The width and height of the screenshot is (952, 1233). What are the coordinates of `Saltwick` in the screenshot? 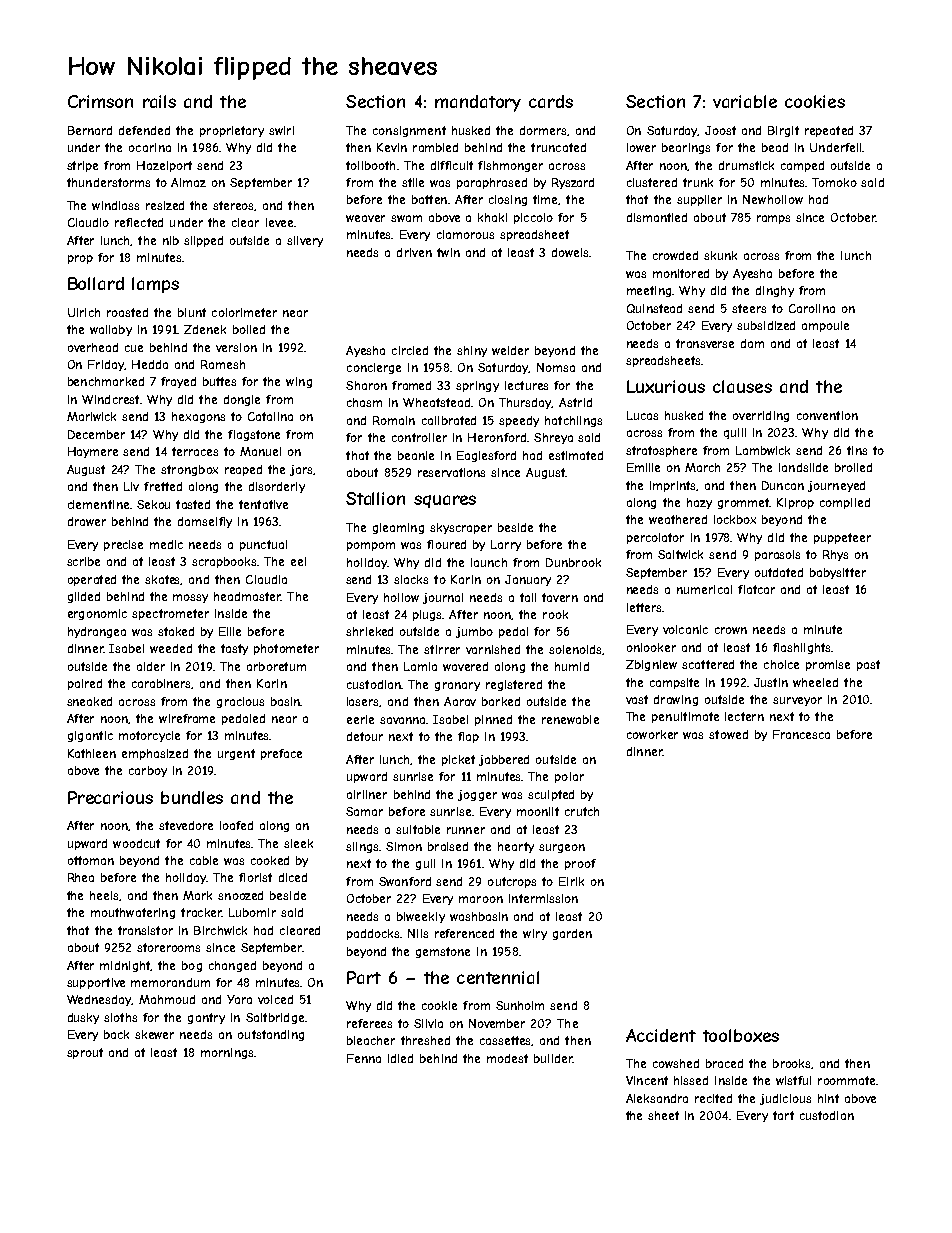 It's located at (680, 554).
